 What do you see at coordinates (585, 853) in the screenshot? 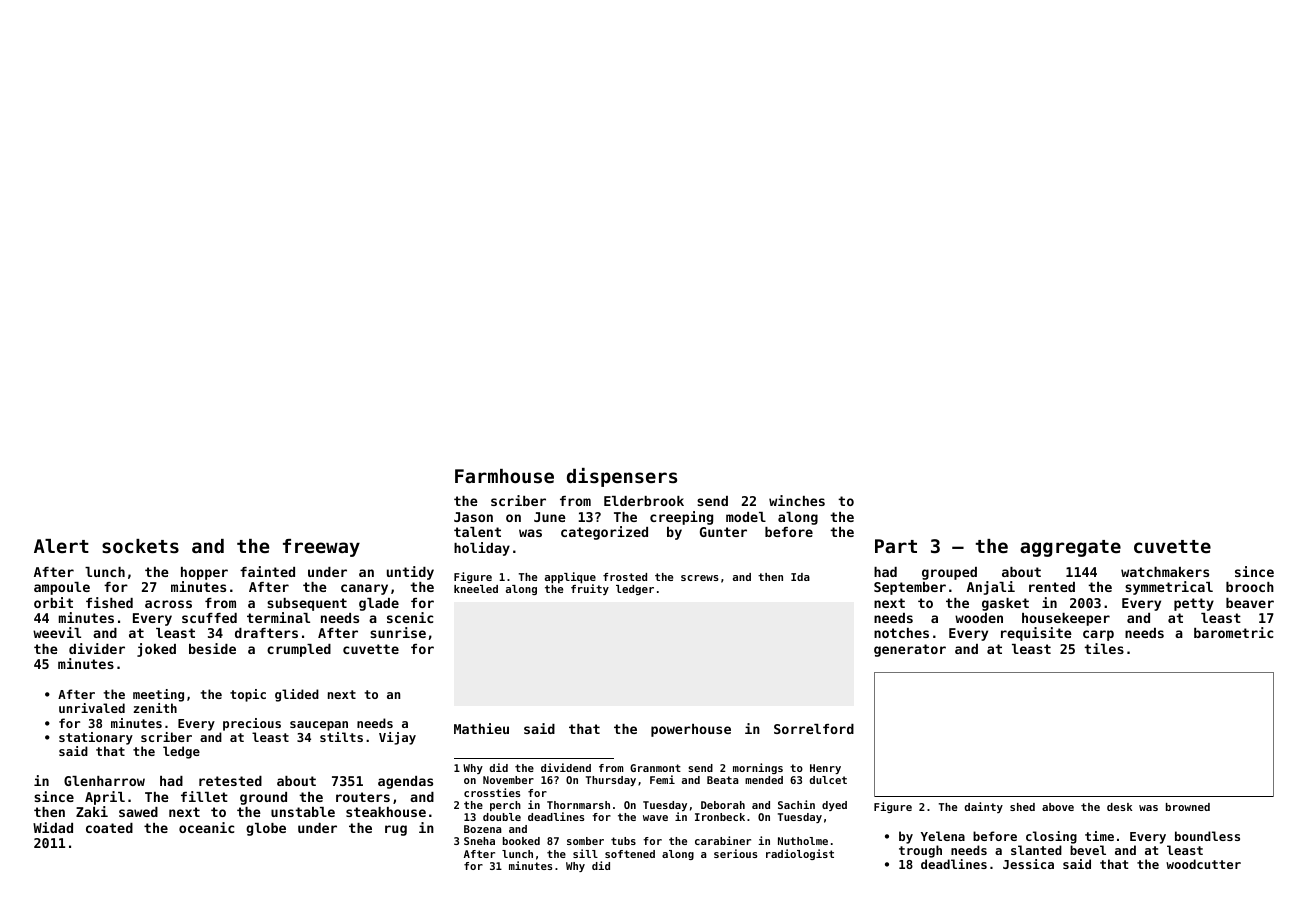
I see `sill` at bounding box center [585, 853].
